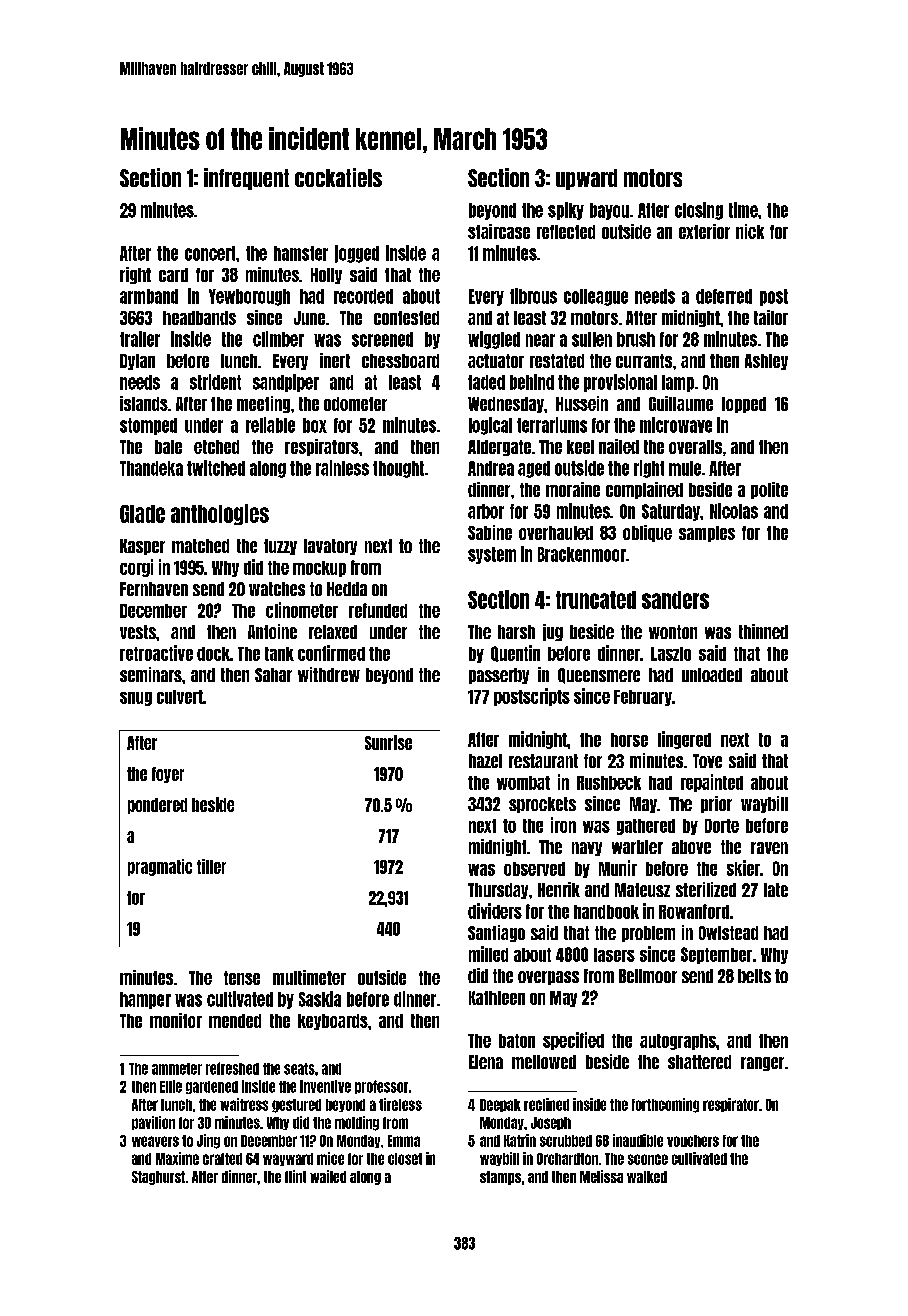 Image resolution: width=908 pixels, height=1316 pixels. I want to click on Sunrise, so click(388, 742).
